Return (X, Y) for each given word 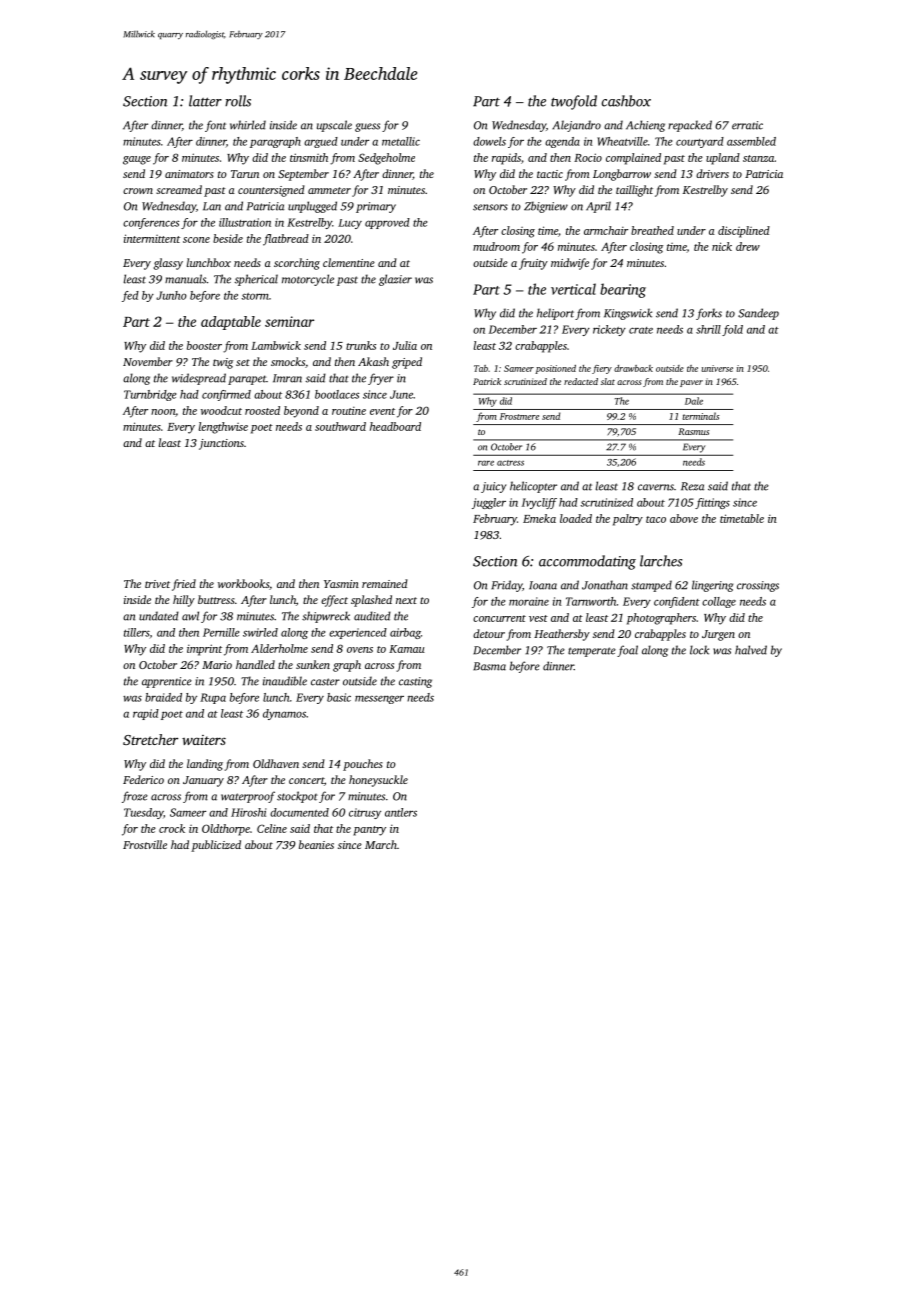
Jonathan (605, 585)
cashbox (626, 101)
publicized (216, 846)
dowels (489, 141)
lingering (712, 586)
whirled (248, 125)
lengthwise (223, 428)
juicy (493, 487)
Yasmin (341, 584)
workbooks (243, 583)
